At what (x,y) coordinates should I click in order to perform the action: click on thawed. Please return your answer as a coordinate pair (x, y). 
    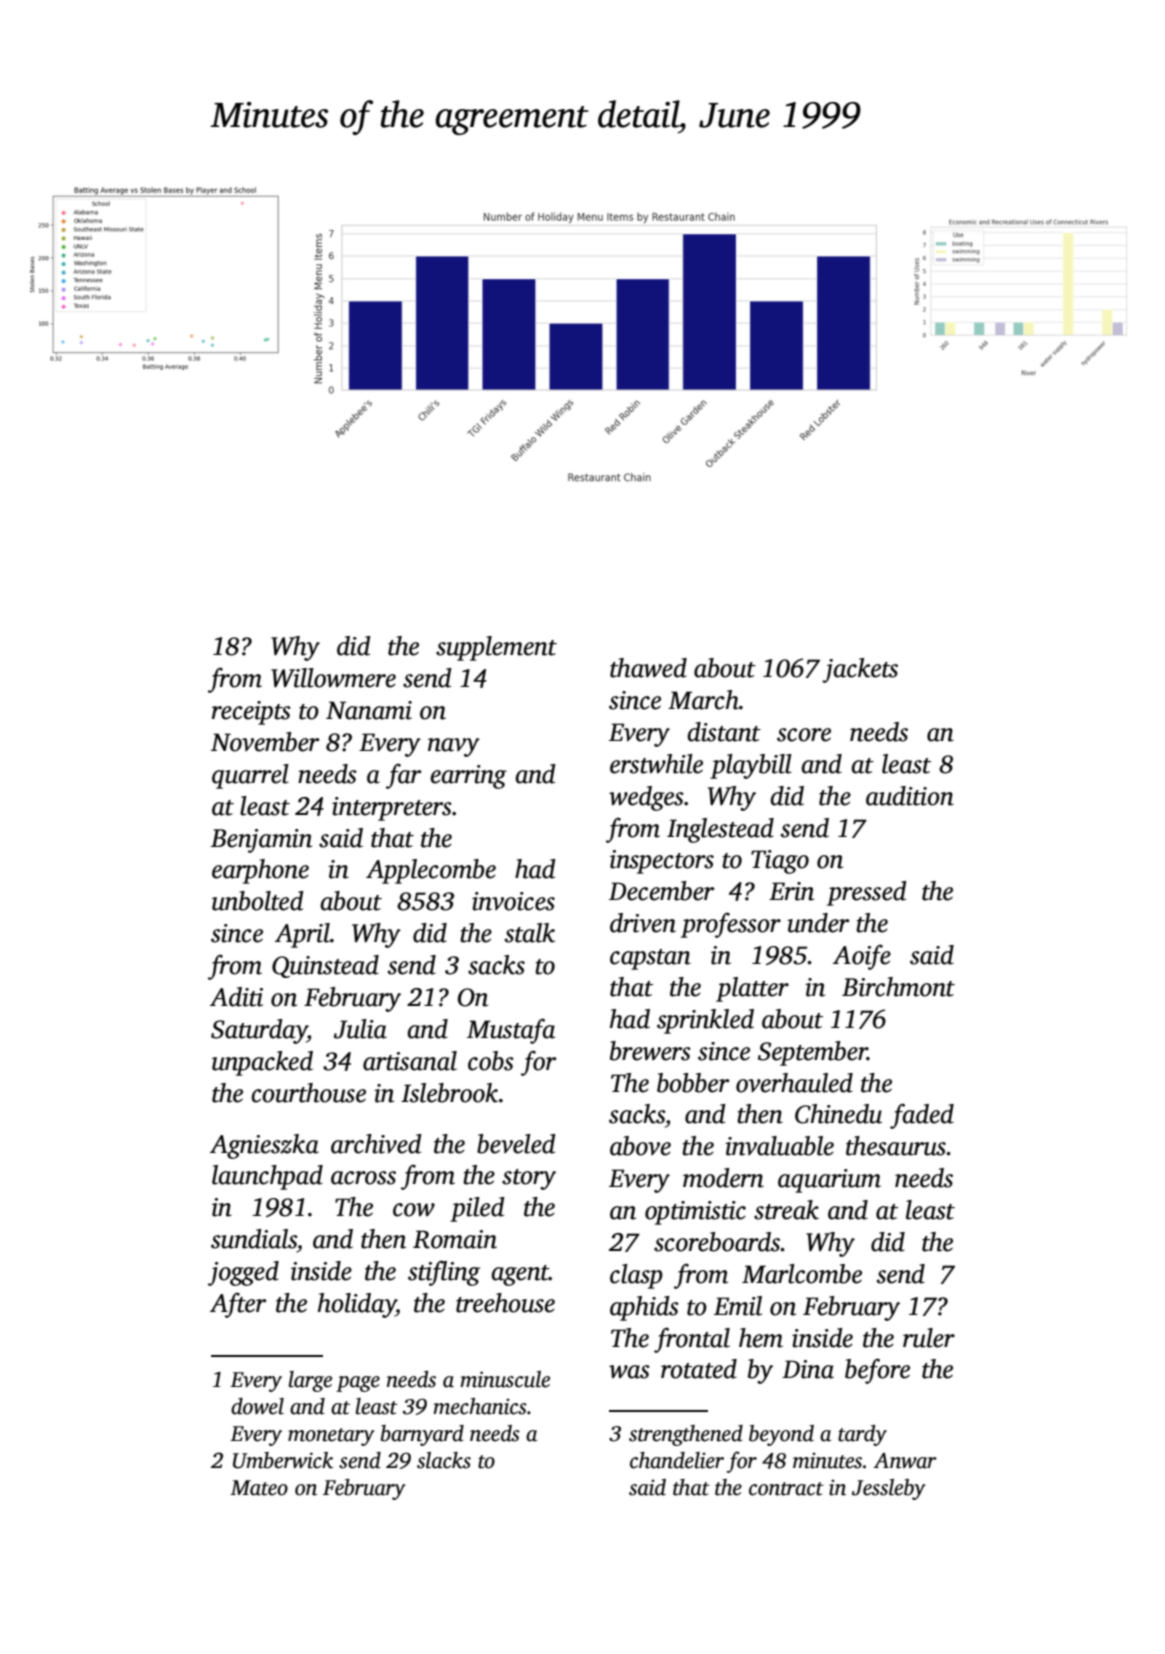
    Looking at the image, I should click on (648, 668).
